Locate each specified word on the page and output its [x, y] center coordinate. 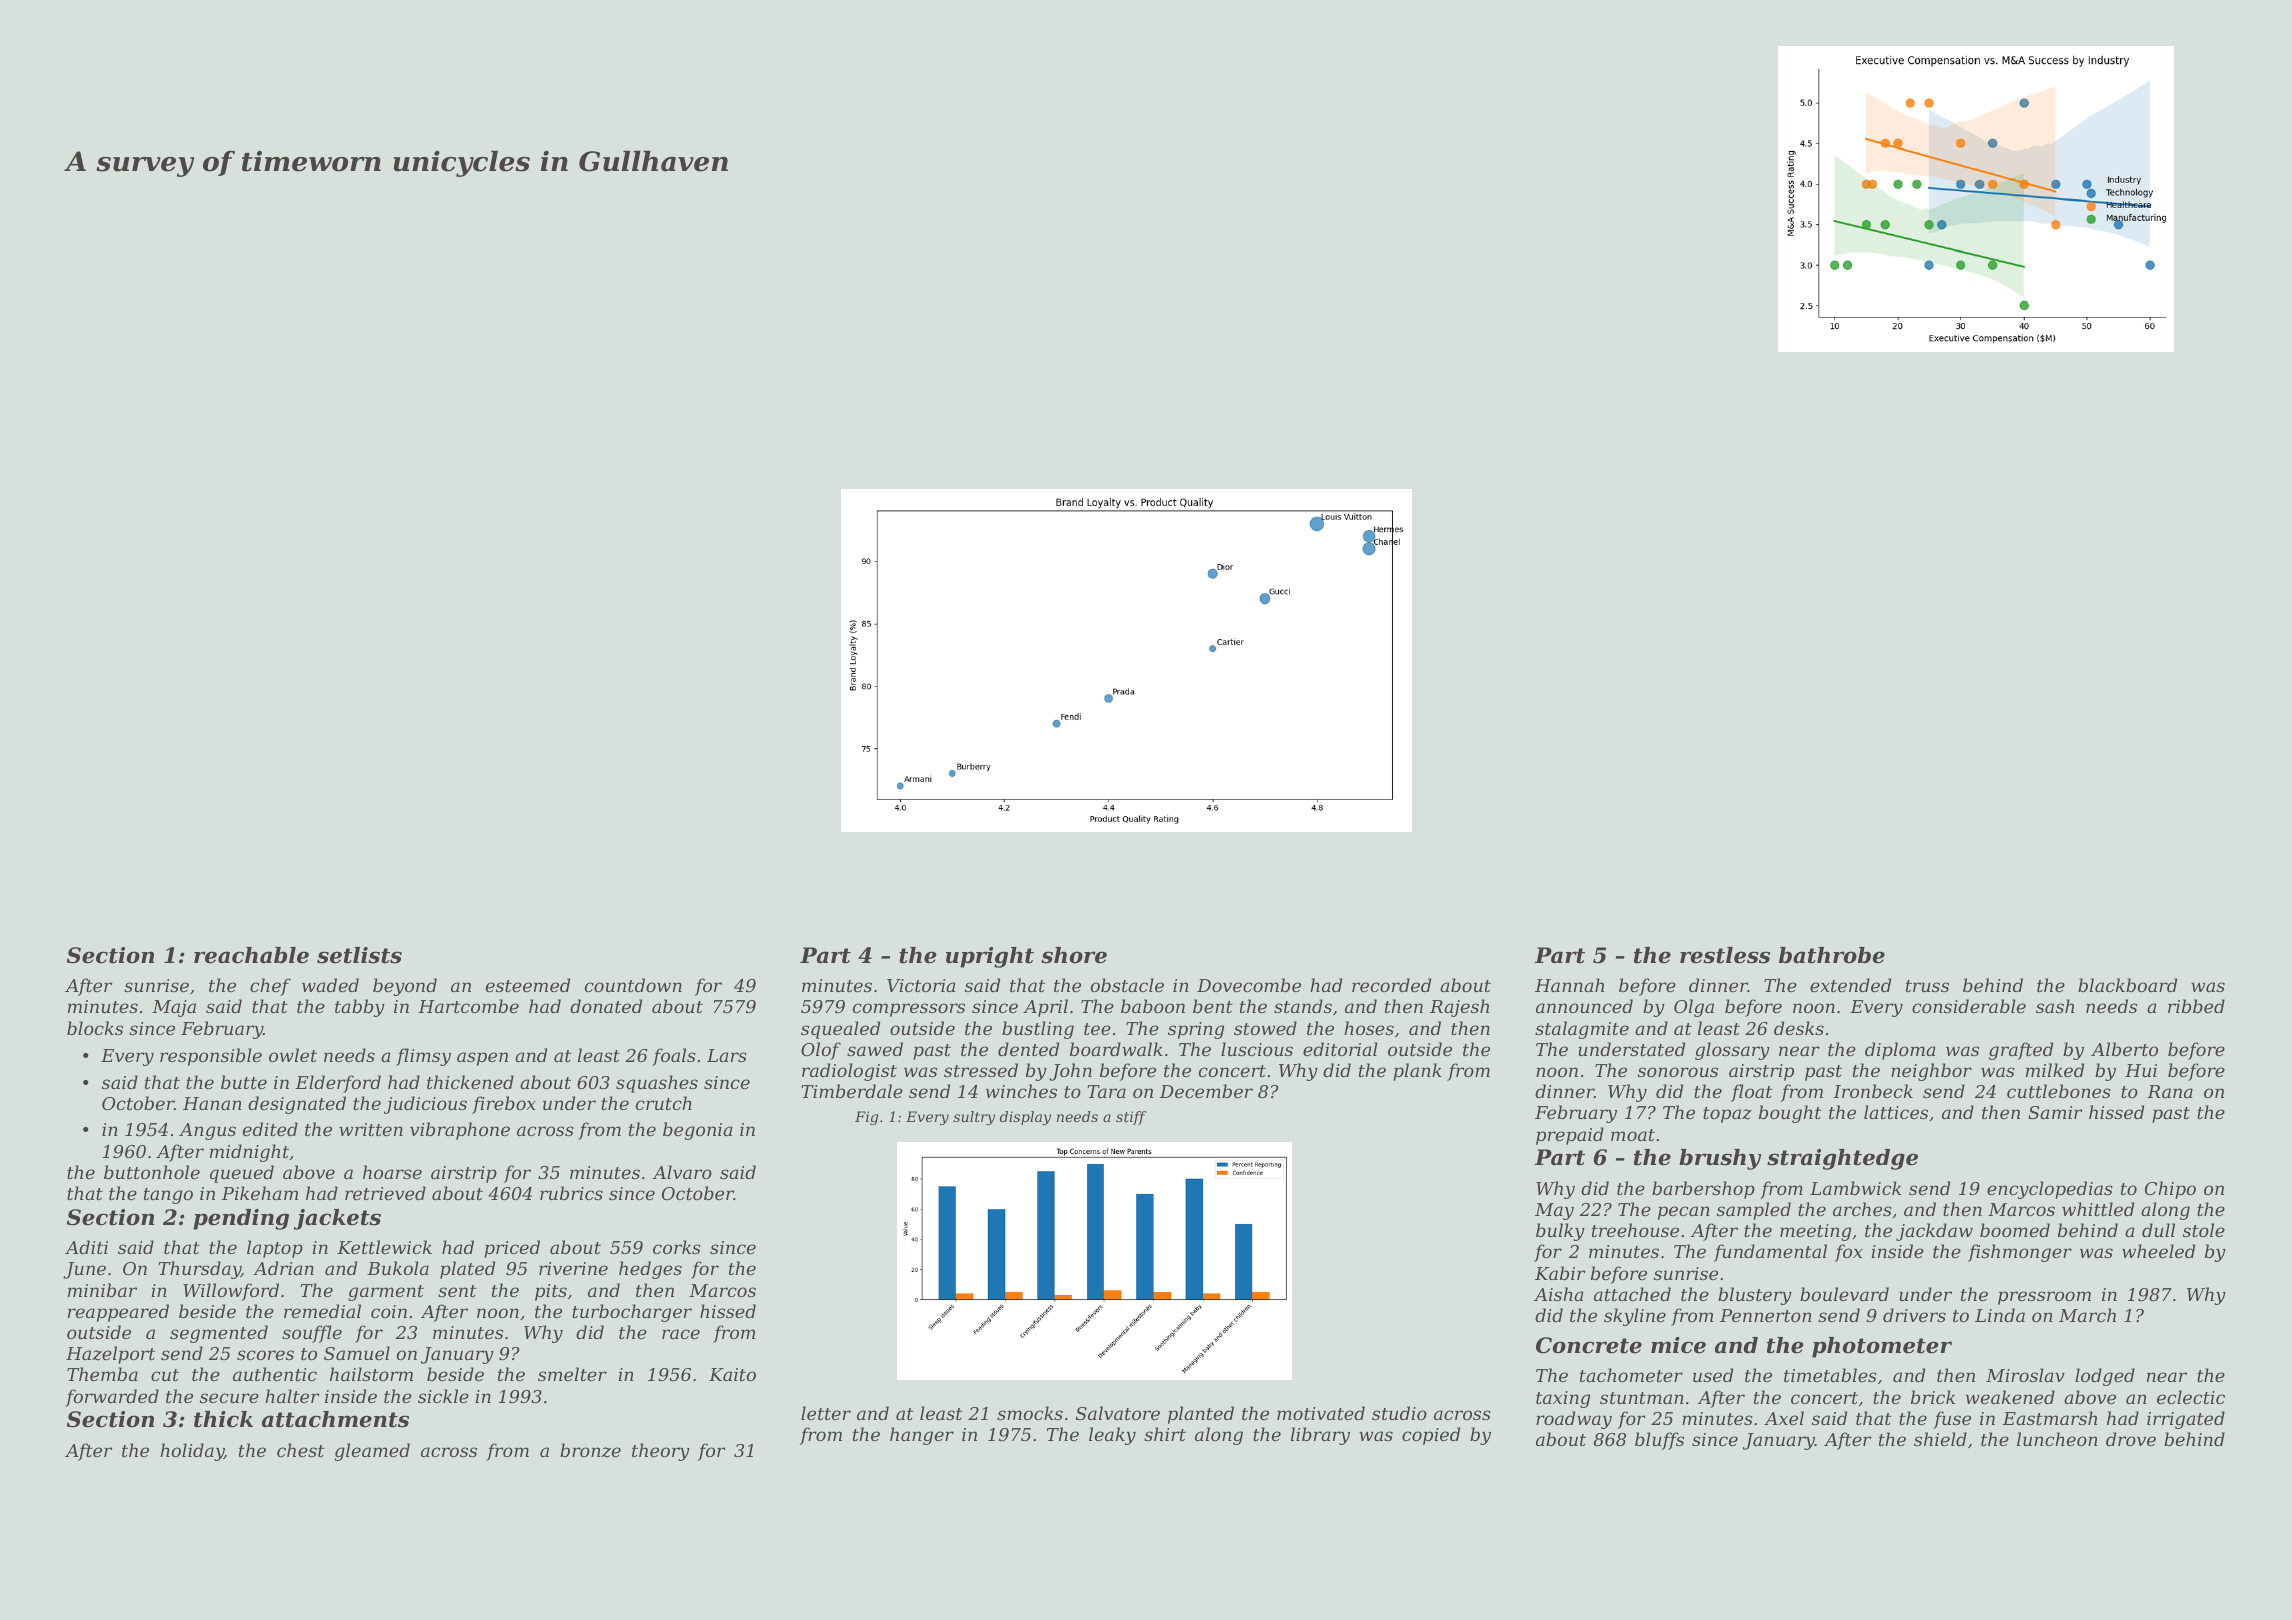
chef [270, 987]
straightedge [1842, 1159]
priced [512, 1249]
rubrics [571, 1193]
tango [168, 1196]
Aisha [1558, 1294]
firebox [504, 1105]
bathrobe [1832, 955]
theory [661, 1452]
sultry [974, 1118]
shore [1074, 955]
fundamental [1770, 1253]
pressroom [2044, 1298]
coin [389, 1311]
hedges [650, 1270]
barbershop [1703, 1190]
